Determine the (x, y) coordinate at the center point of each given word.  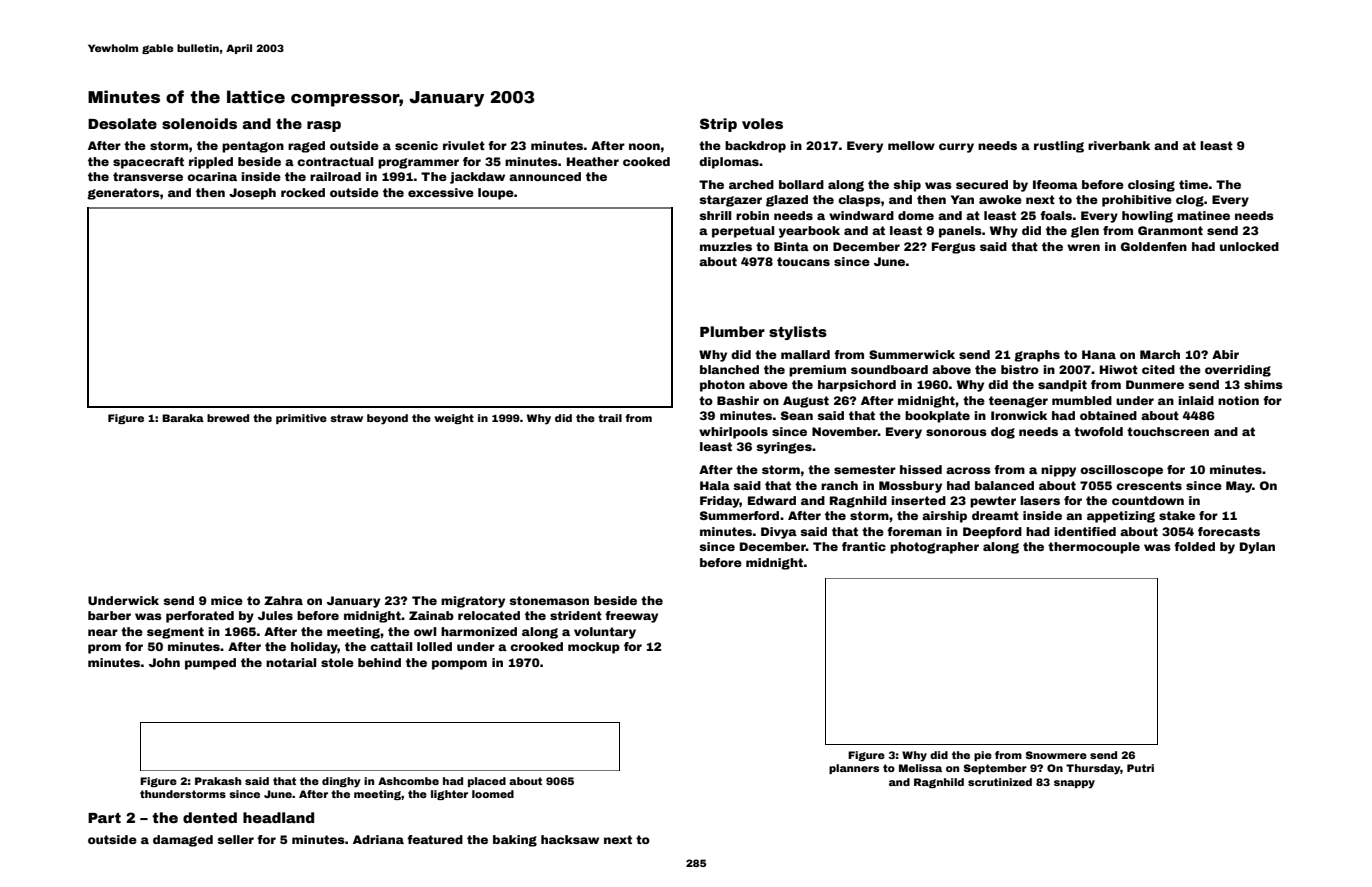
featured (435, 839)
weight (454, 419)
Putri (1140, 768)
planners (854, 769)
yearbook (809, 232)
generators (124, 194)
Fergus (954, 248)
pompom (459, 665)
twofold (1098, 431)
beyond (387, 419)
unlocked (1249, 246)
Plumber (732, 331)
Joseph (252, 194)
